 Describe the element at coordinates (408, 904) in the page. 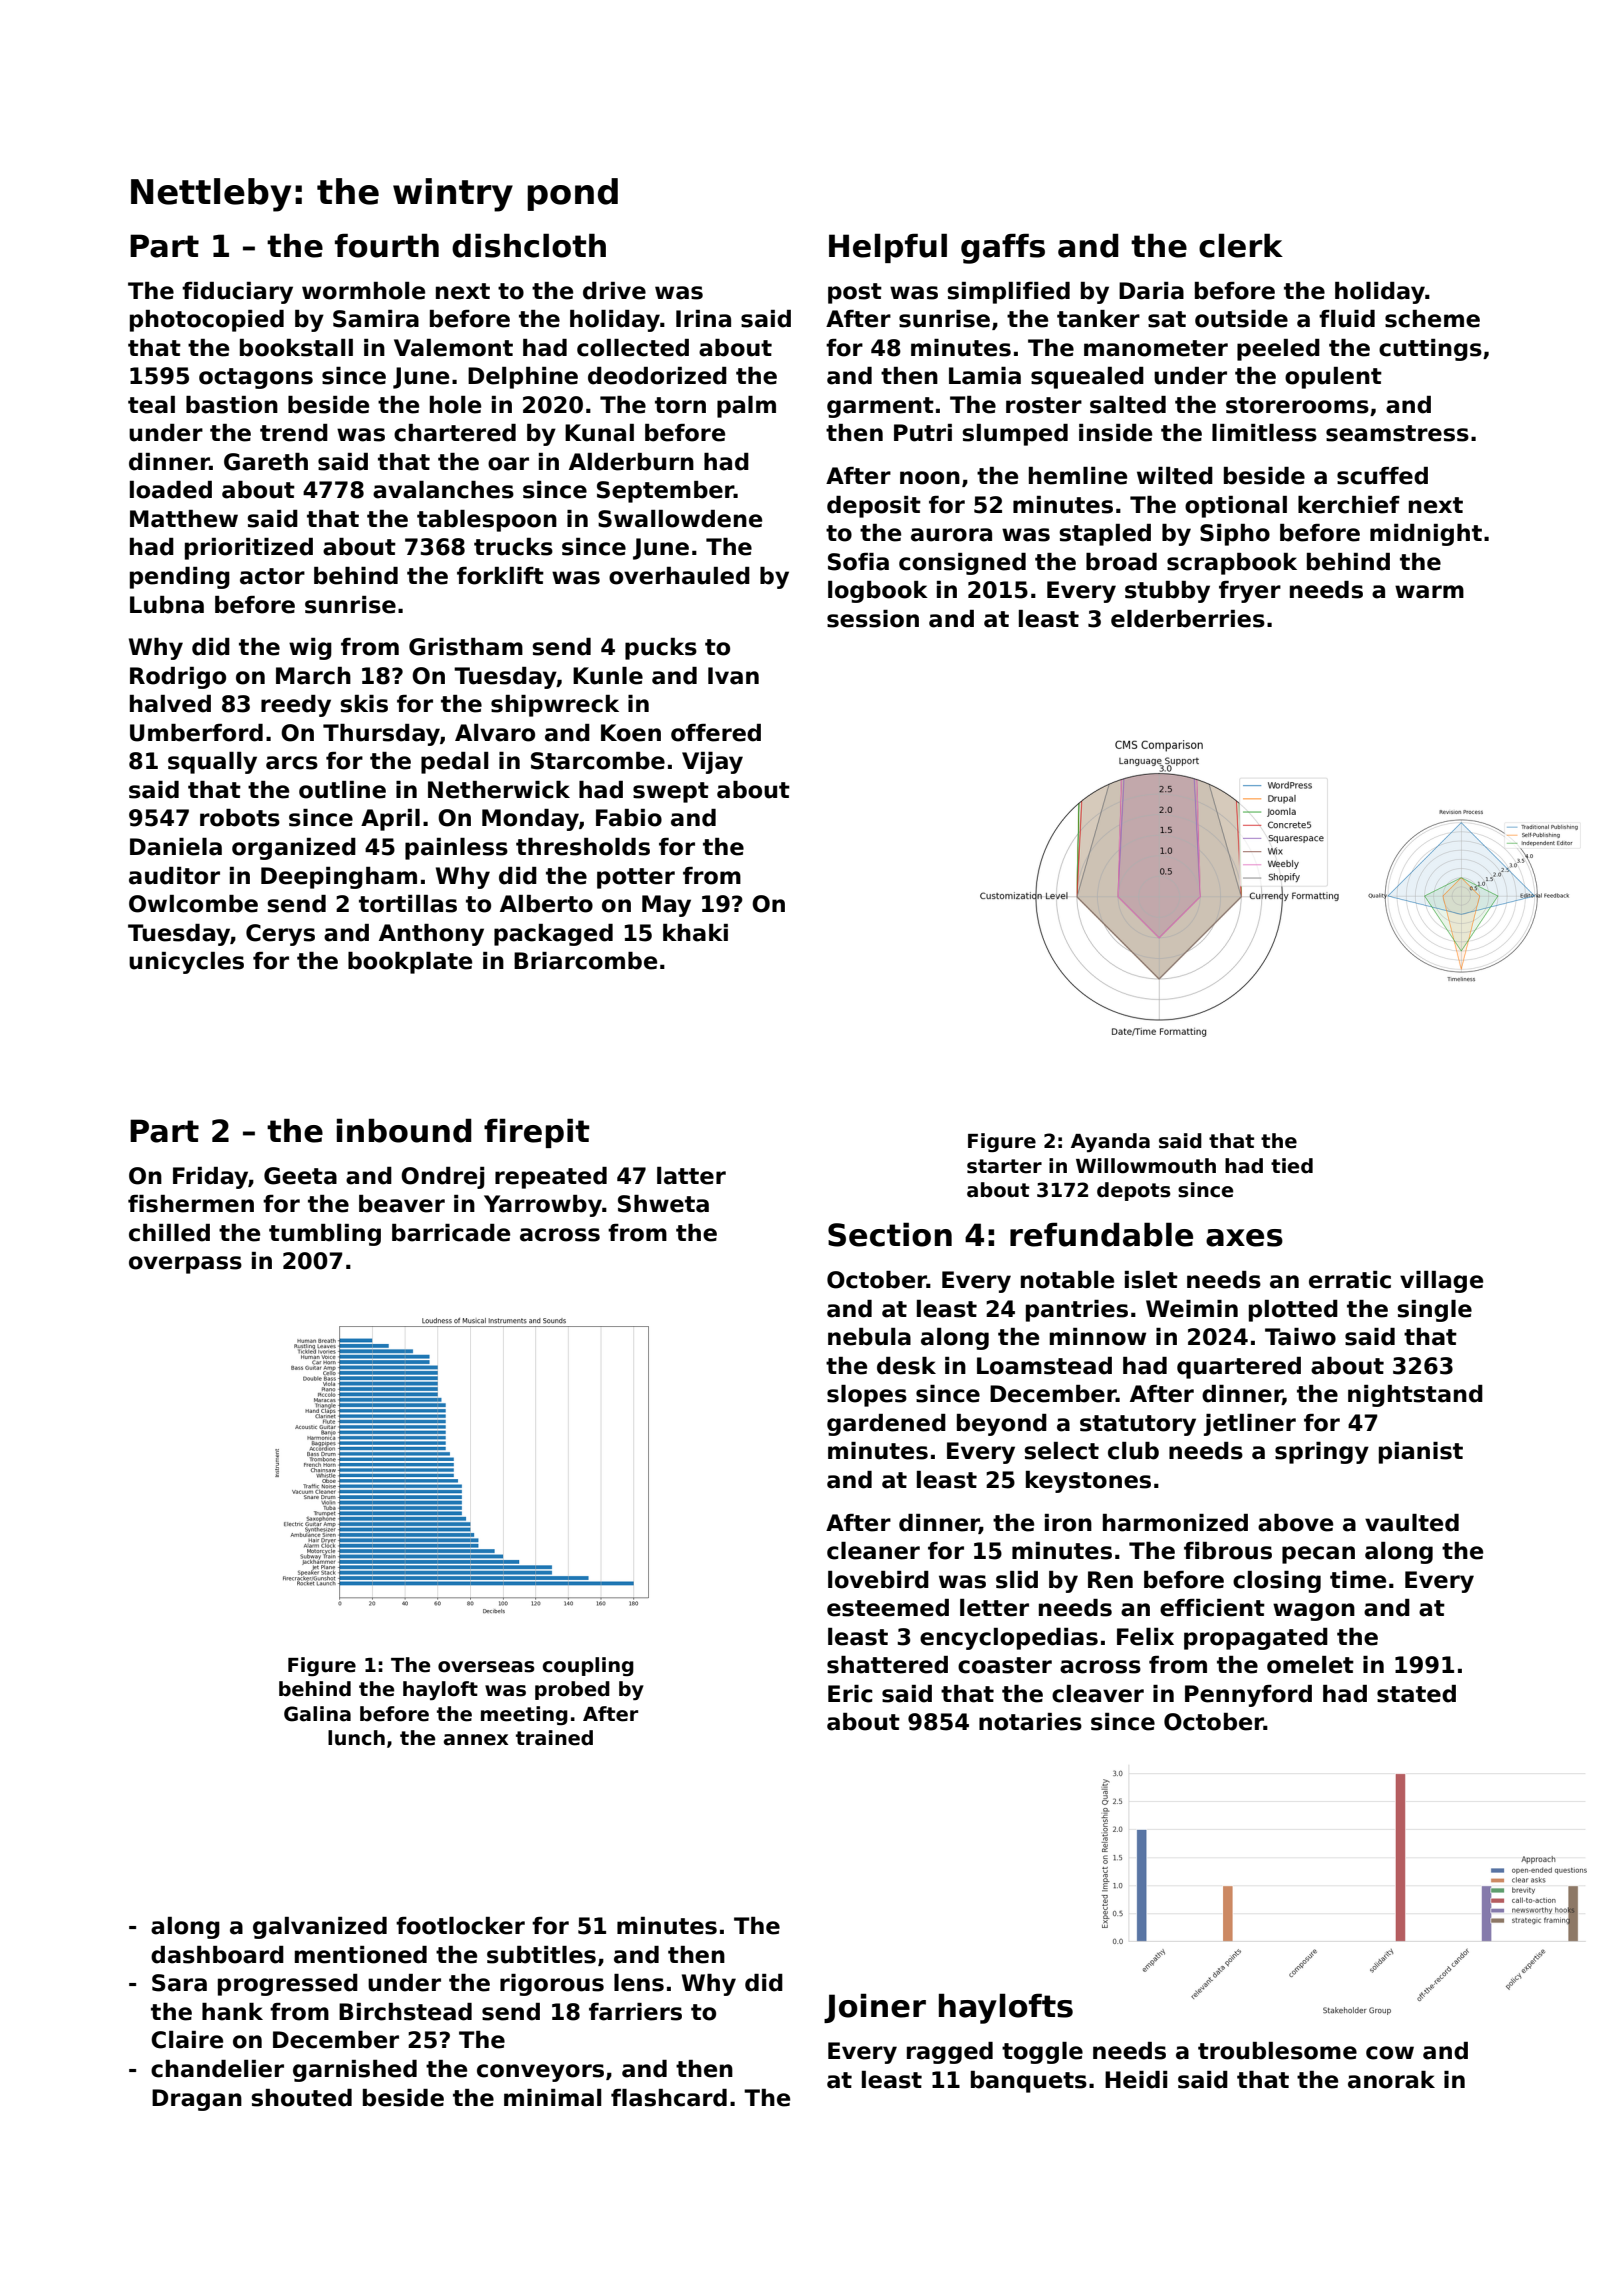

I see `tortillas` at that location.
